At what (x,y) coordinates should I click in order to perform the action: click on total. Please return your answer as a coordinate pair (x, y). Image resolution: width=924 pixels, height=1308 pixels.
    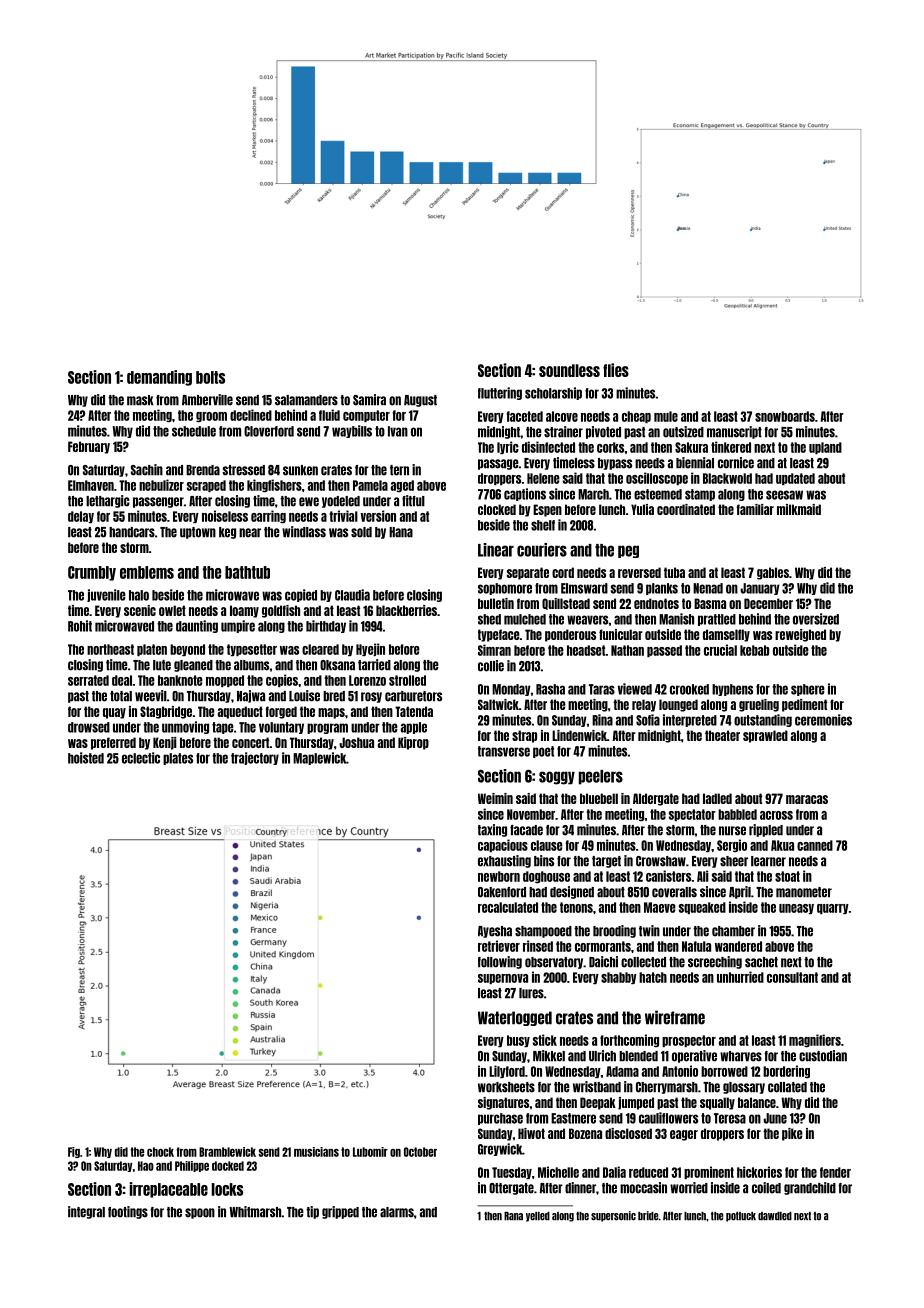
    Looking at the image, I should click on (121, 696).
